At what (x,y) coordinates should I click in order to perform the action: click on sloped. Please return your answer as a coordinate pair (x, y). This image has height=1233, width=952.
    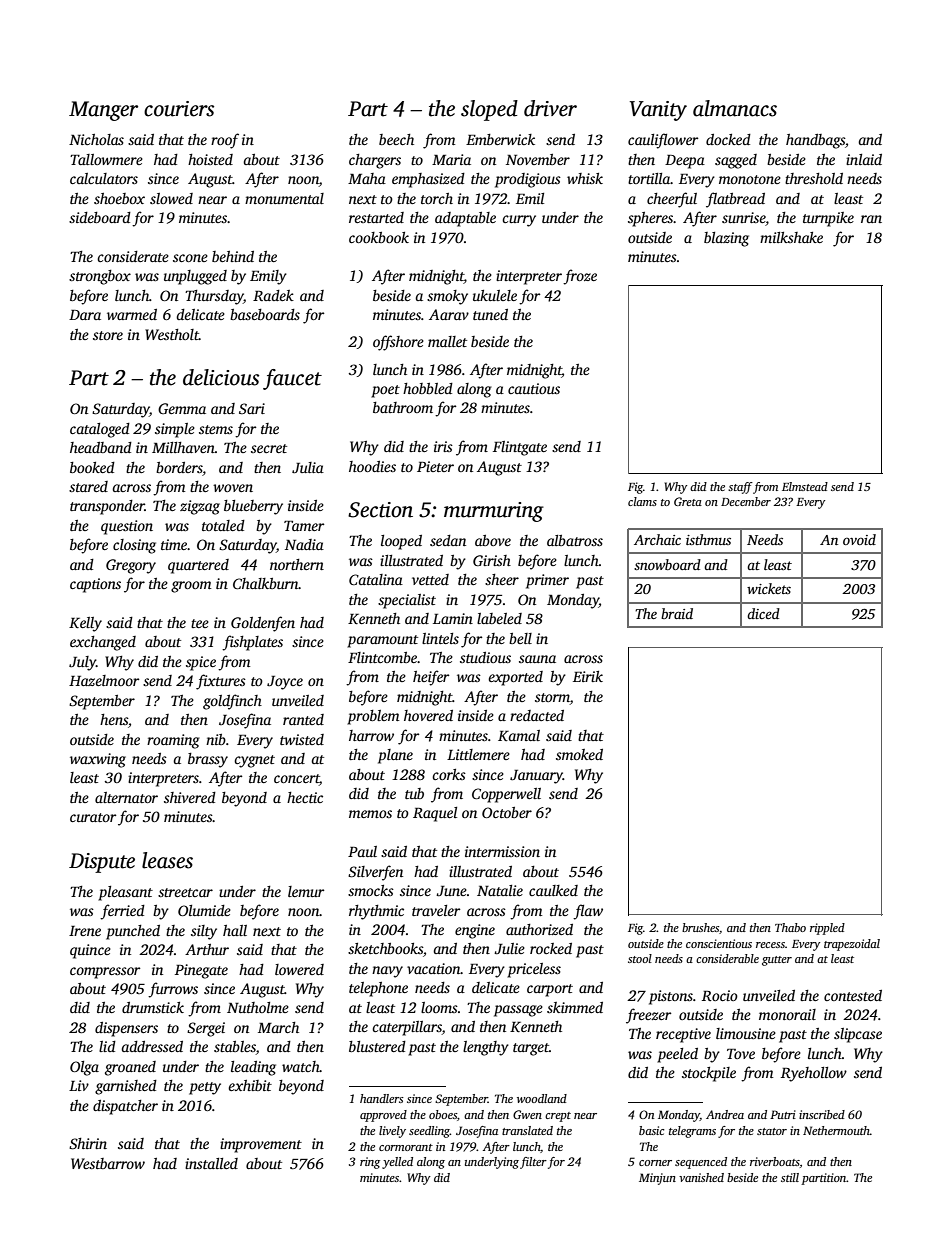
    Looking at the image, I should click on (489, 110).
